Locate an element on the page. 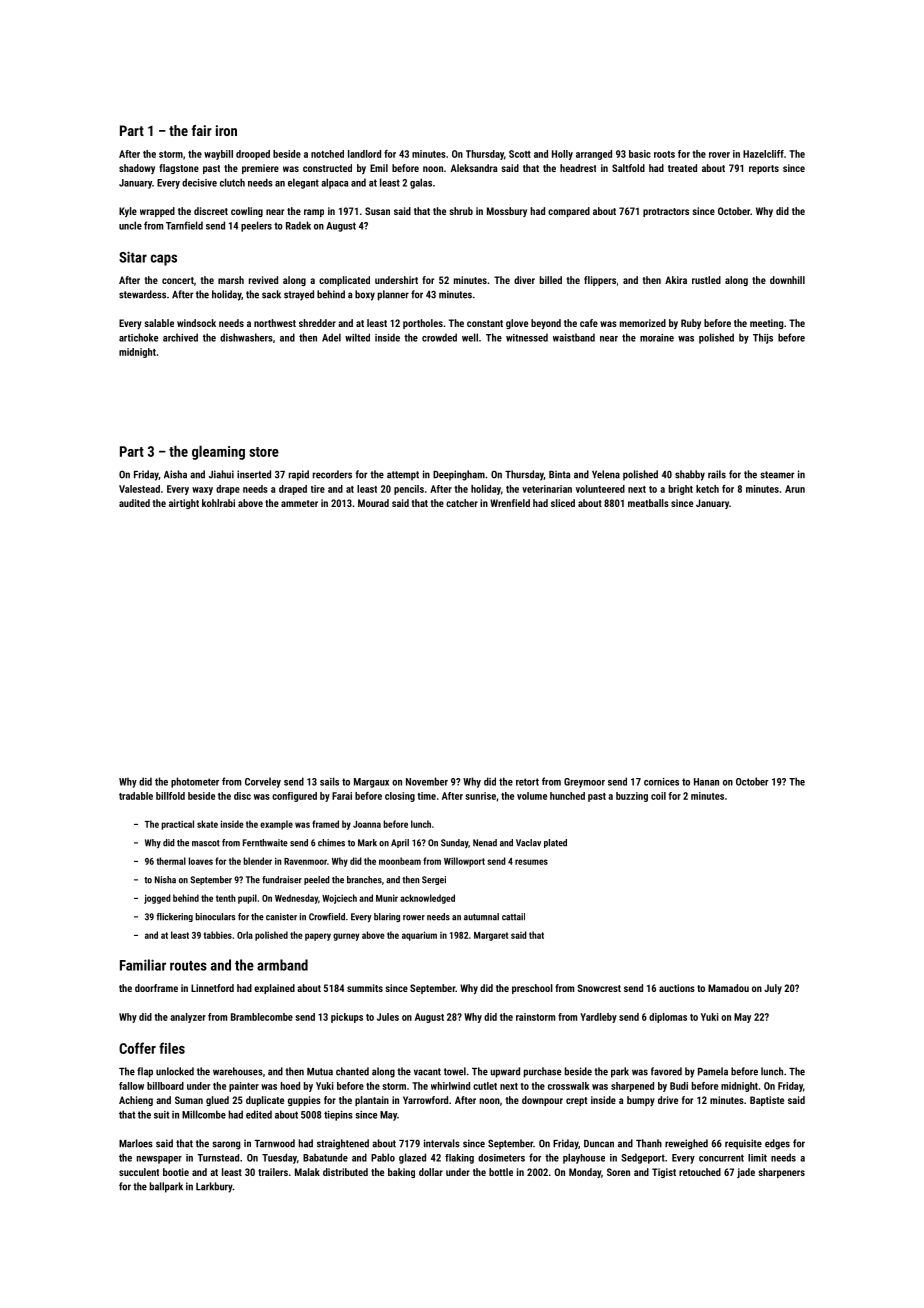  audited is located at coordinates (134, 503).
